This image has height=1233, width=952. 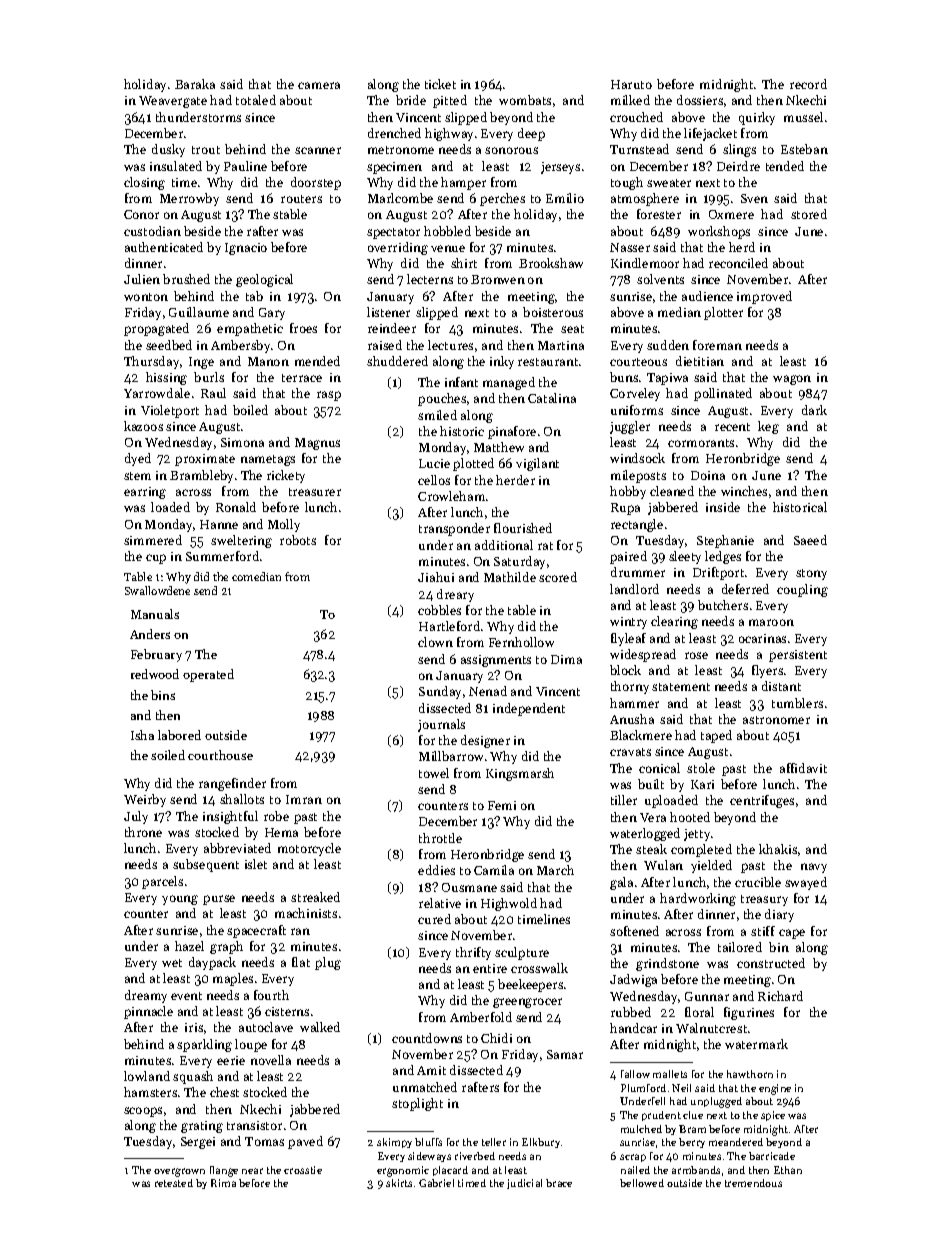 What do you see at coordinates (301, 199) in the image?
I see `routers` at bounding box center [301, 199].
